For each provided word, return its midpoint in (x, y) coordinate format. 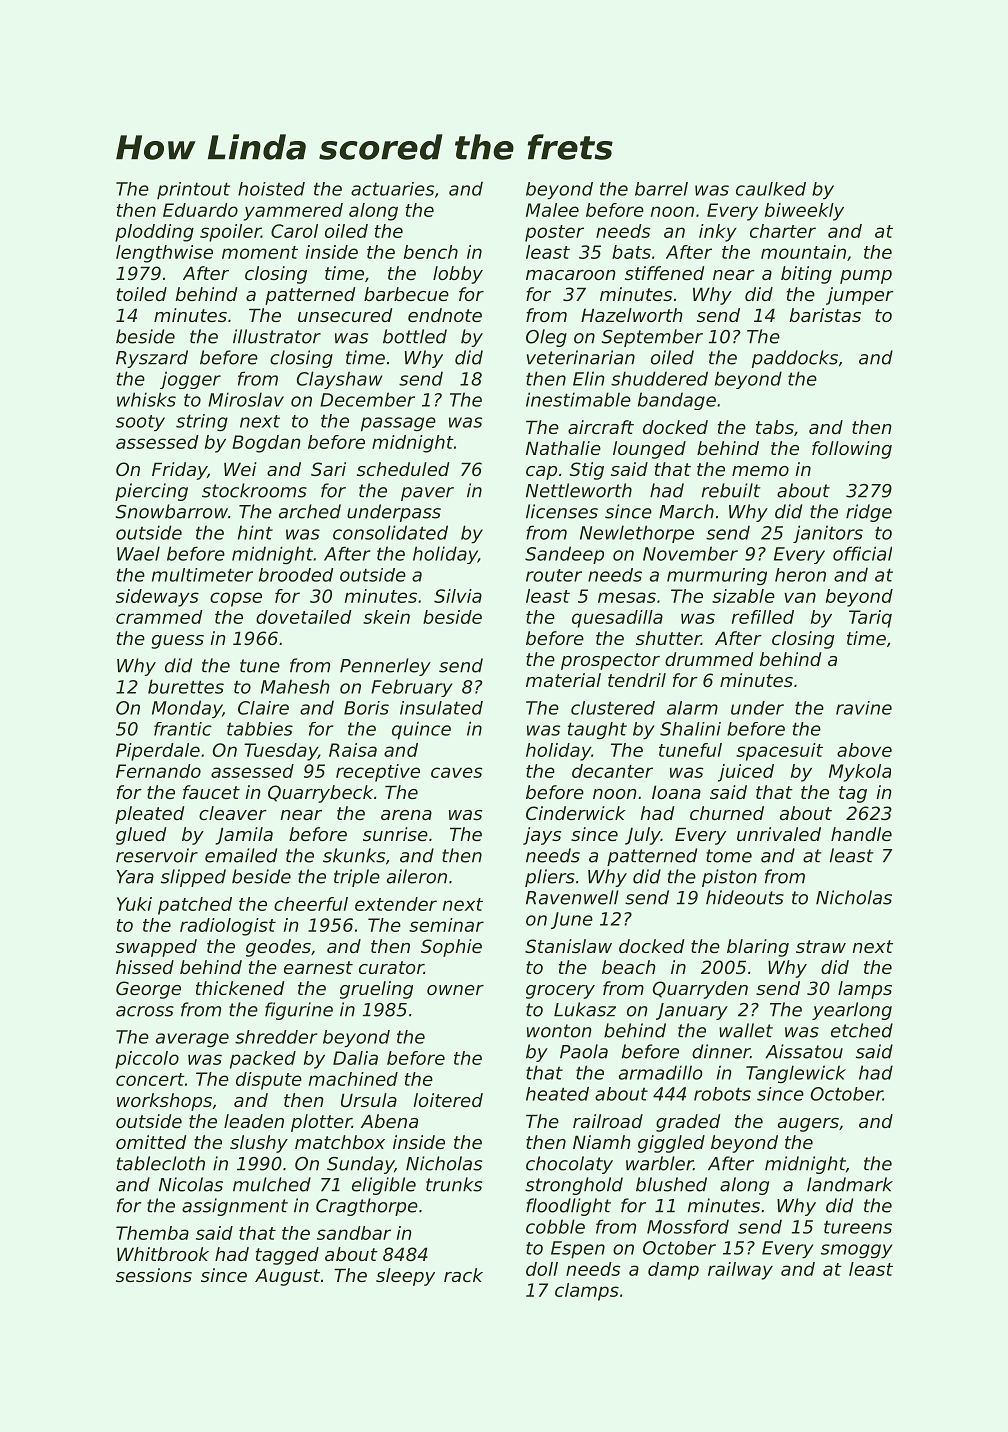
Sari (328, 469)
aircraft (601, 427)
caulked (771, 189)
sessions (154, 1275)
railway (740, 1271)
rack (463, 1275)
